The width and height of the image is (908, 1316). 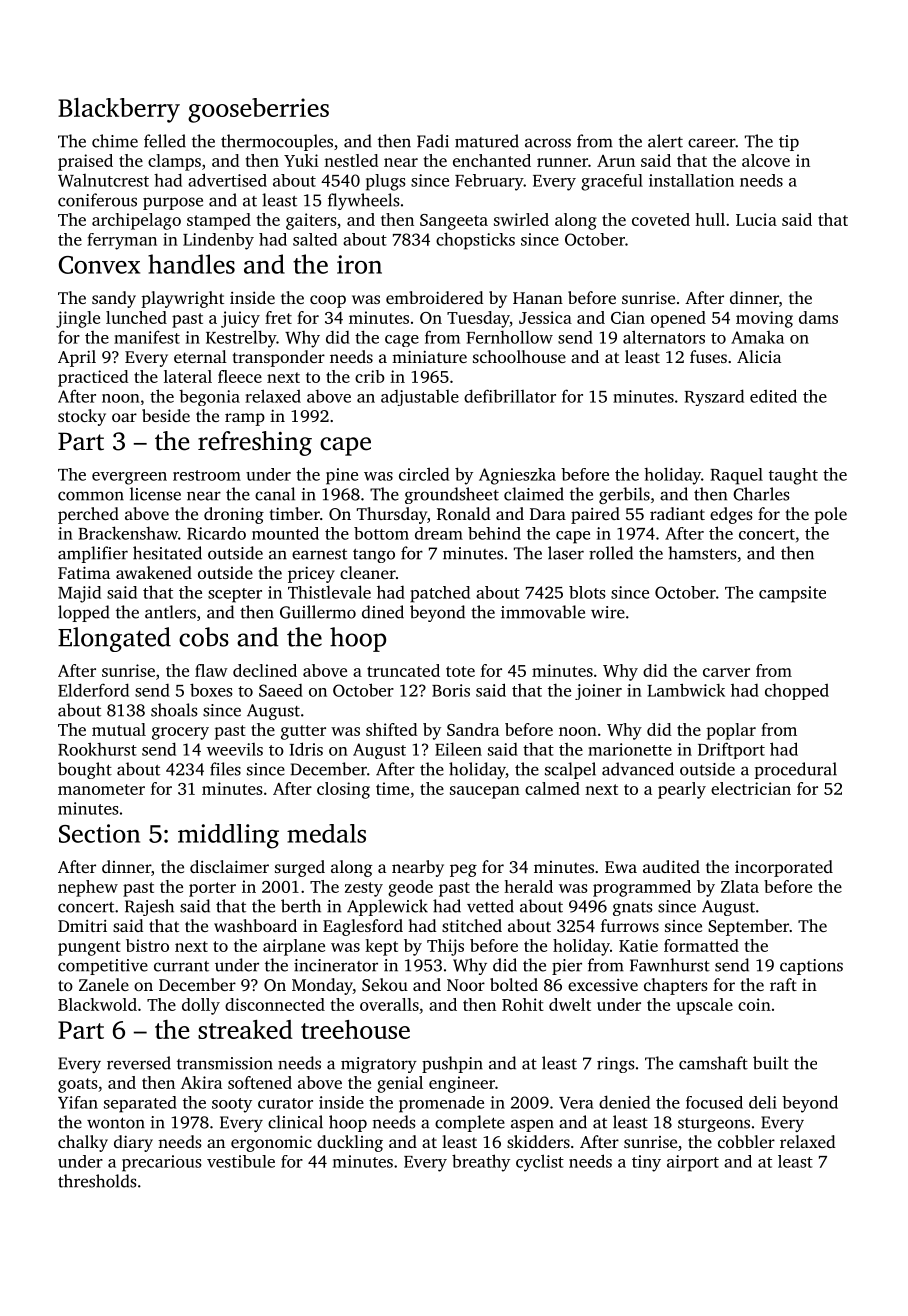 I want to click on restroom, so click(x=207, y=475).
